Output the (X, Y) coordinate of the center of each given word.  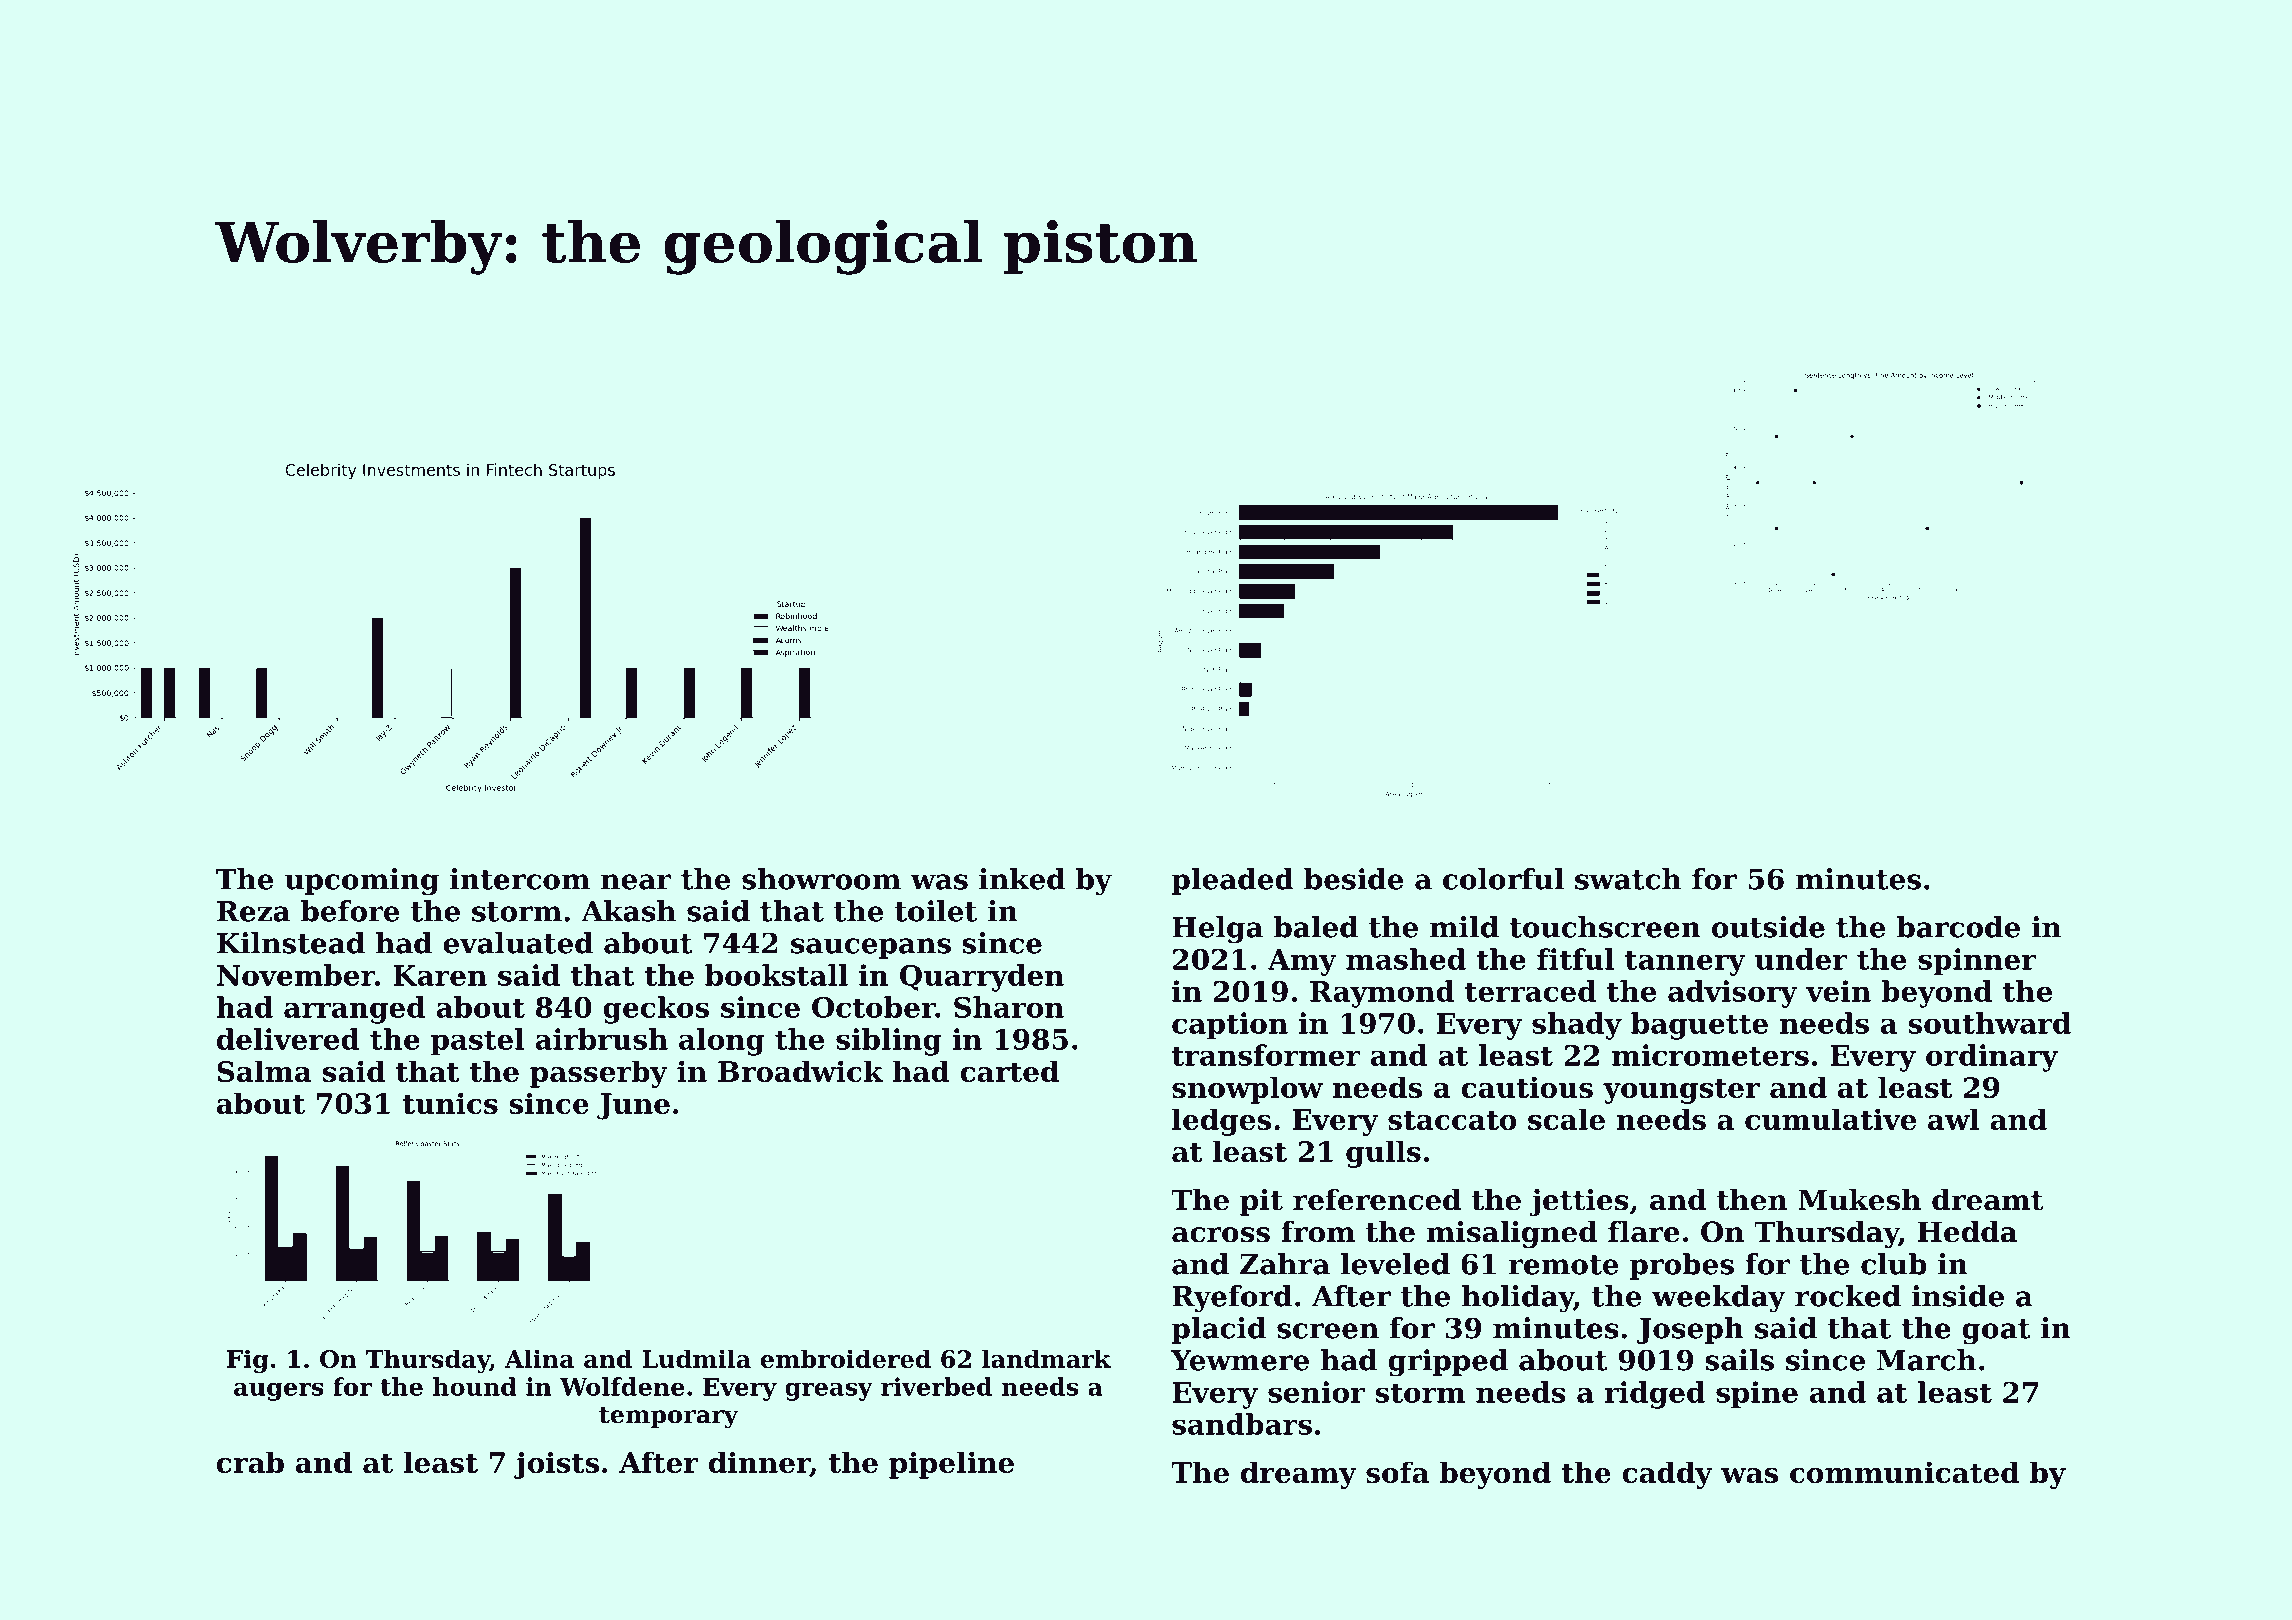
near (636, 882)
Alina (539, 1358)
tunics (450, 1103)
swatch (1628, 879)
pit (1261, 1202)
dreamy (1299, 1475)
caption (1230, 1026)
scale (1566, 1119)
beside (1353, 879)
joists (556, 1465)
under (1801, 959)
